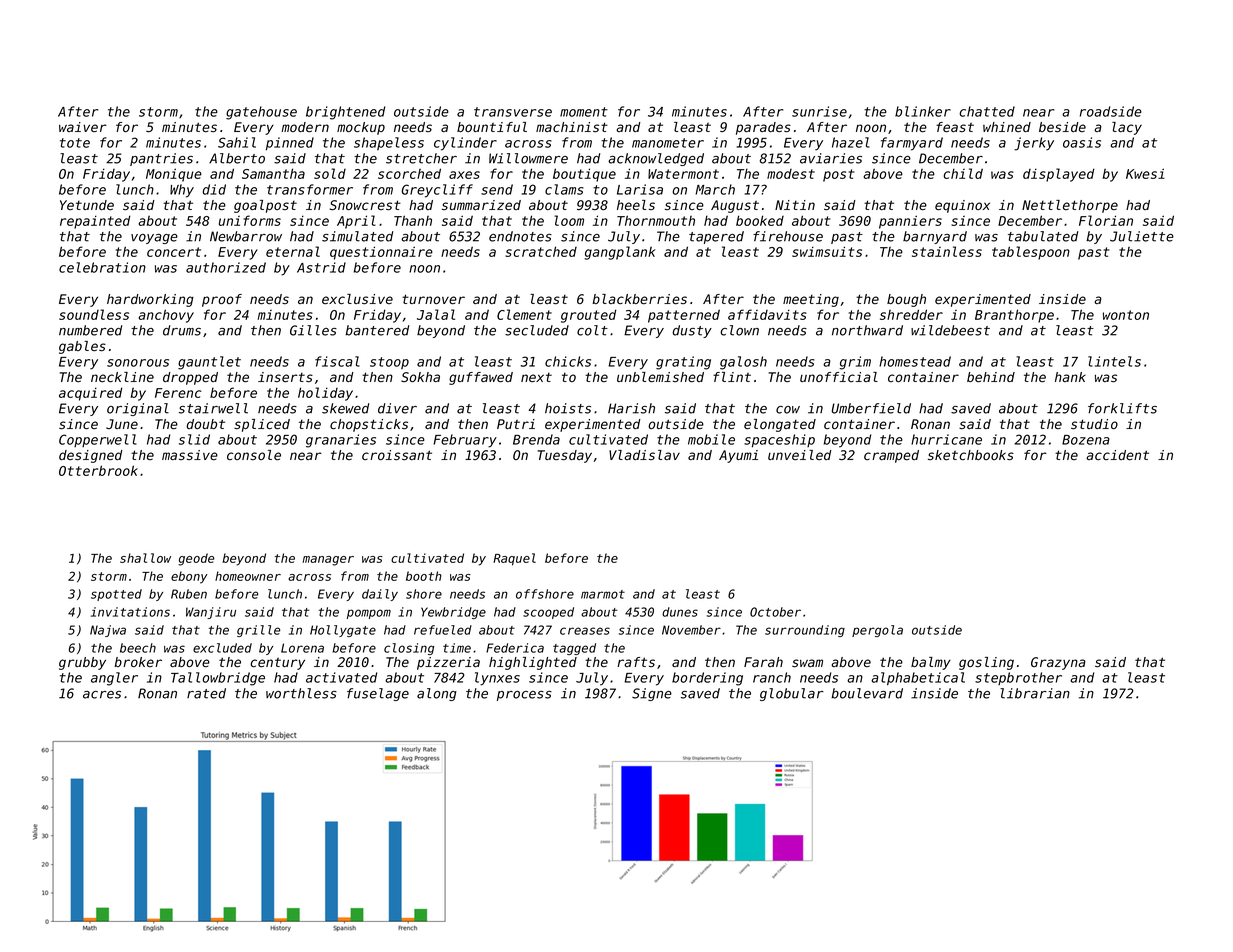  Describe the element at coordinates (792, 694) in the page. I see `globular` at that location.
